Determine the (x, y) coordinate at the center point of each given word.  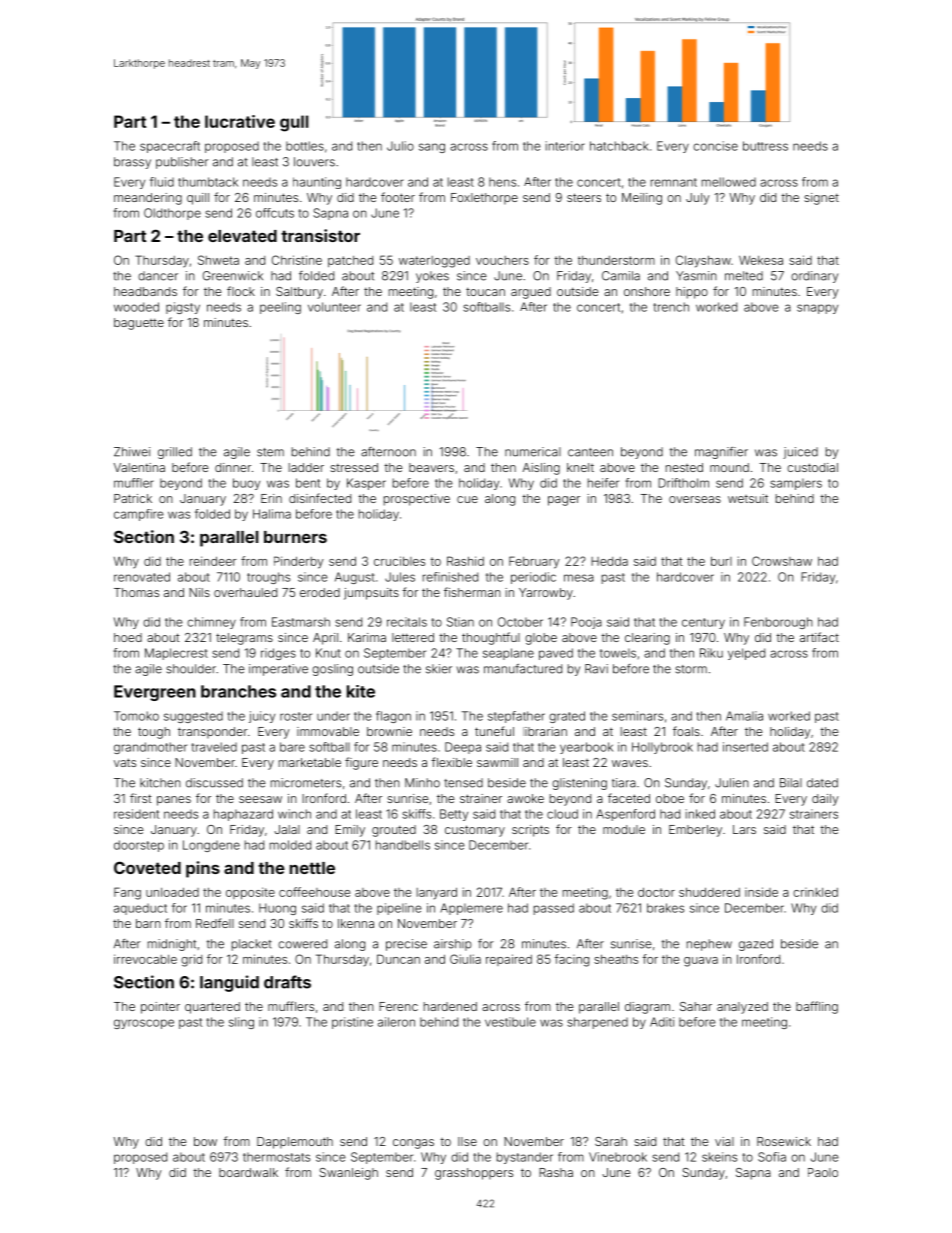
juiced (800, 453)
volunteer (334, 307)
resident (136, 814)
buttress (765, 146)
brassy (132, 163)
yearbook (586, 748)
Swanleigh (348, 1174)
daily (825, 800)
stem (270, 452)
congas (413, 1144)
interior (565, 146)
